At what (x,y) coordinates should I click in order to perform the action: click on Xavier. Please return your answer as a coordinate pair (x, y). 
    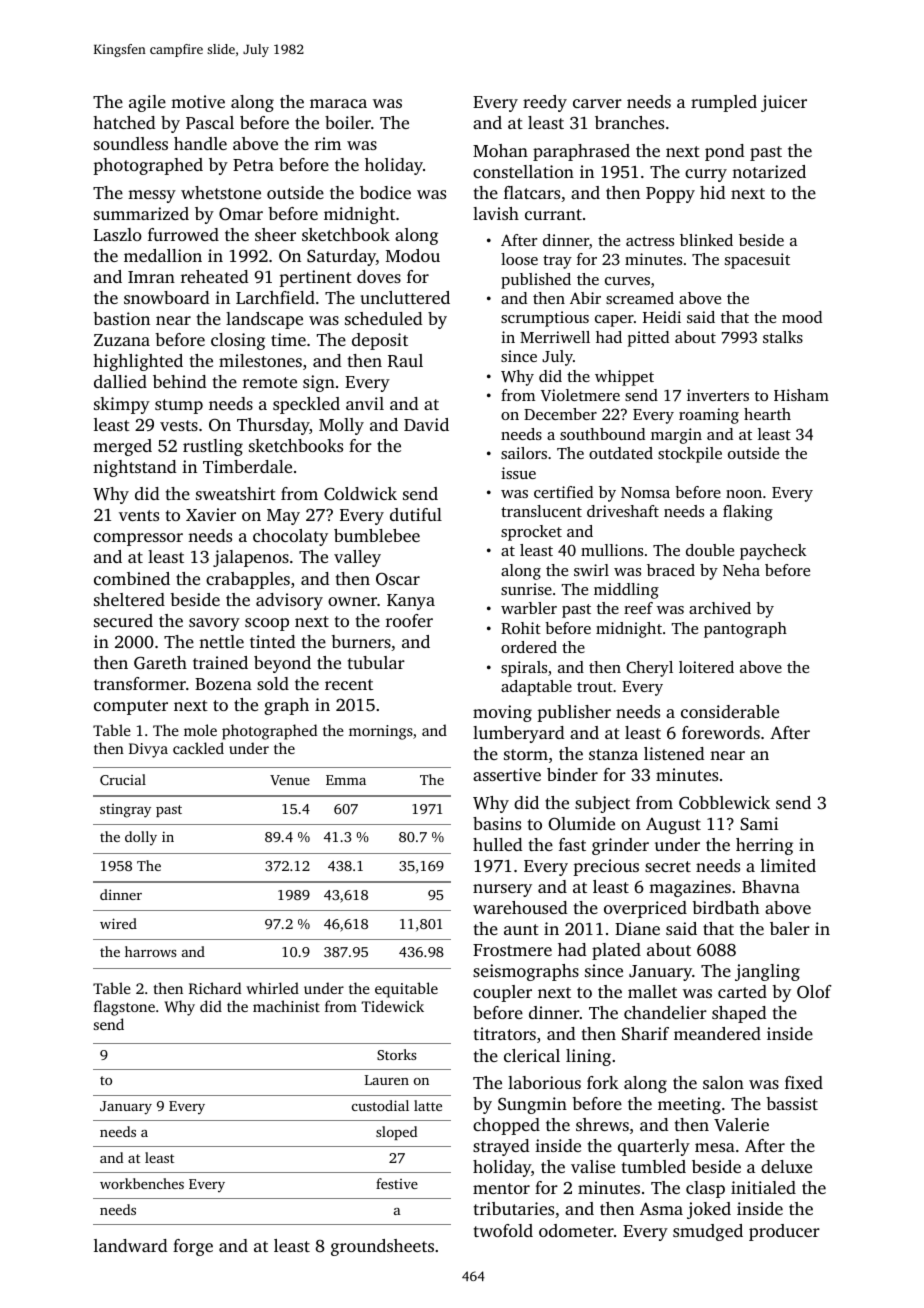
    Looking at the image, I should click on (211, 514).
